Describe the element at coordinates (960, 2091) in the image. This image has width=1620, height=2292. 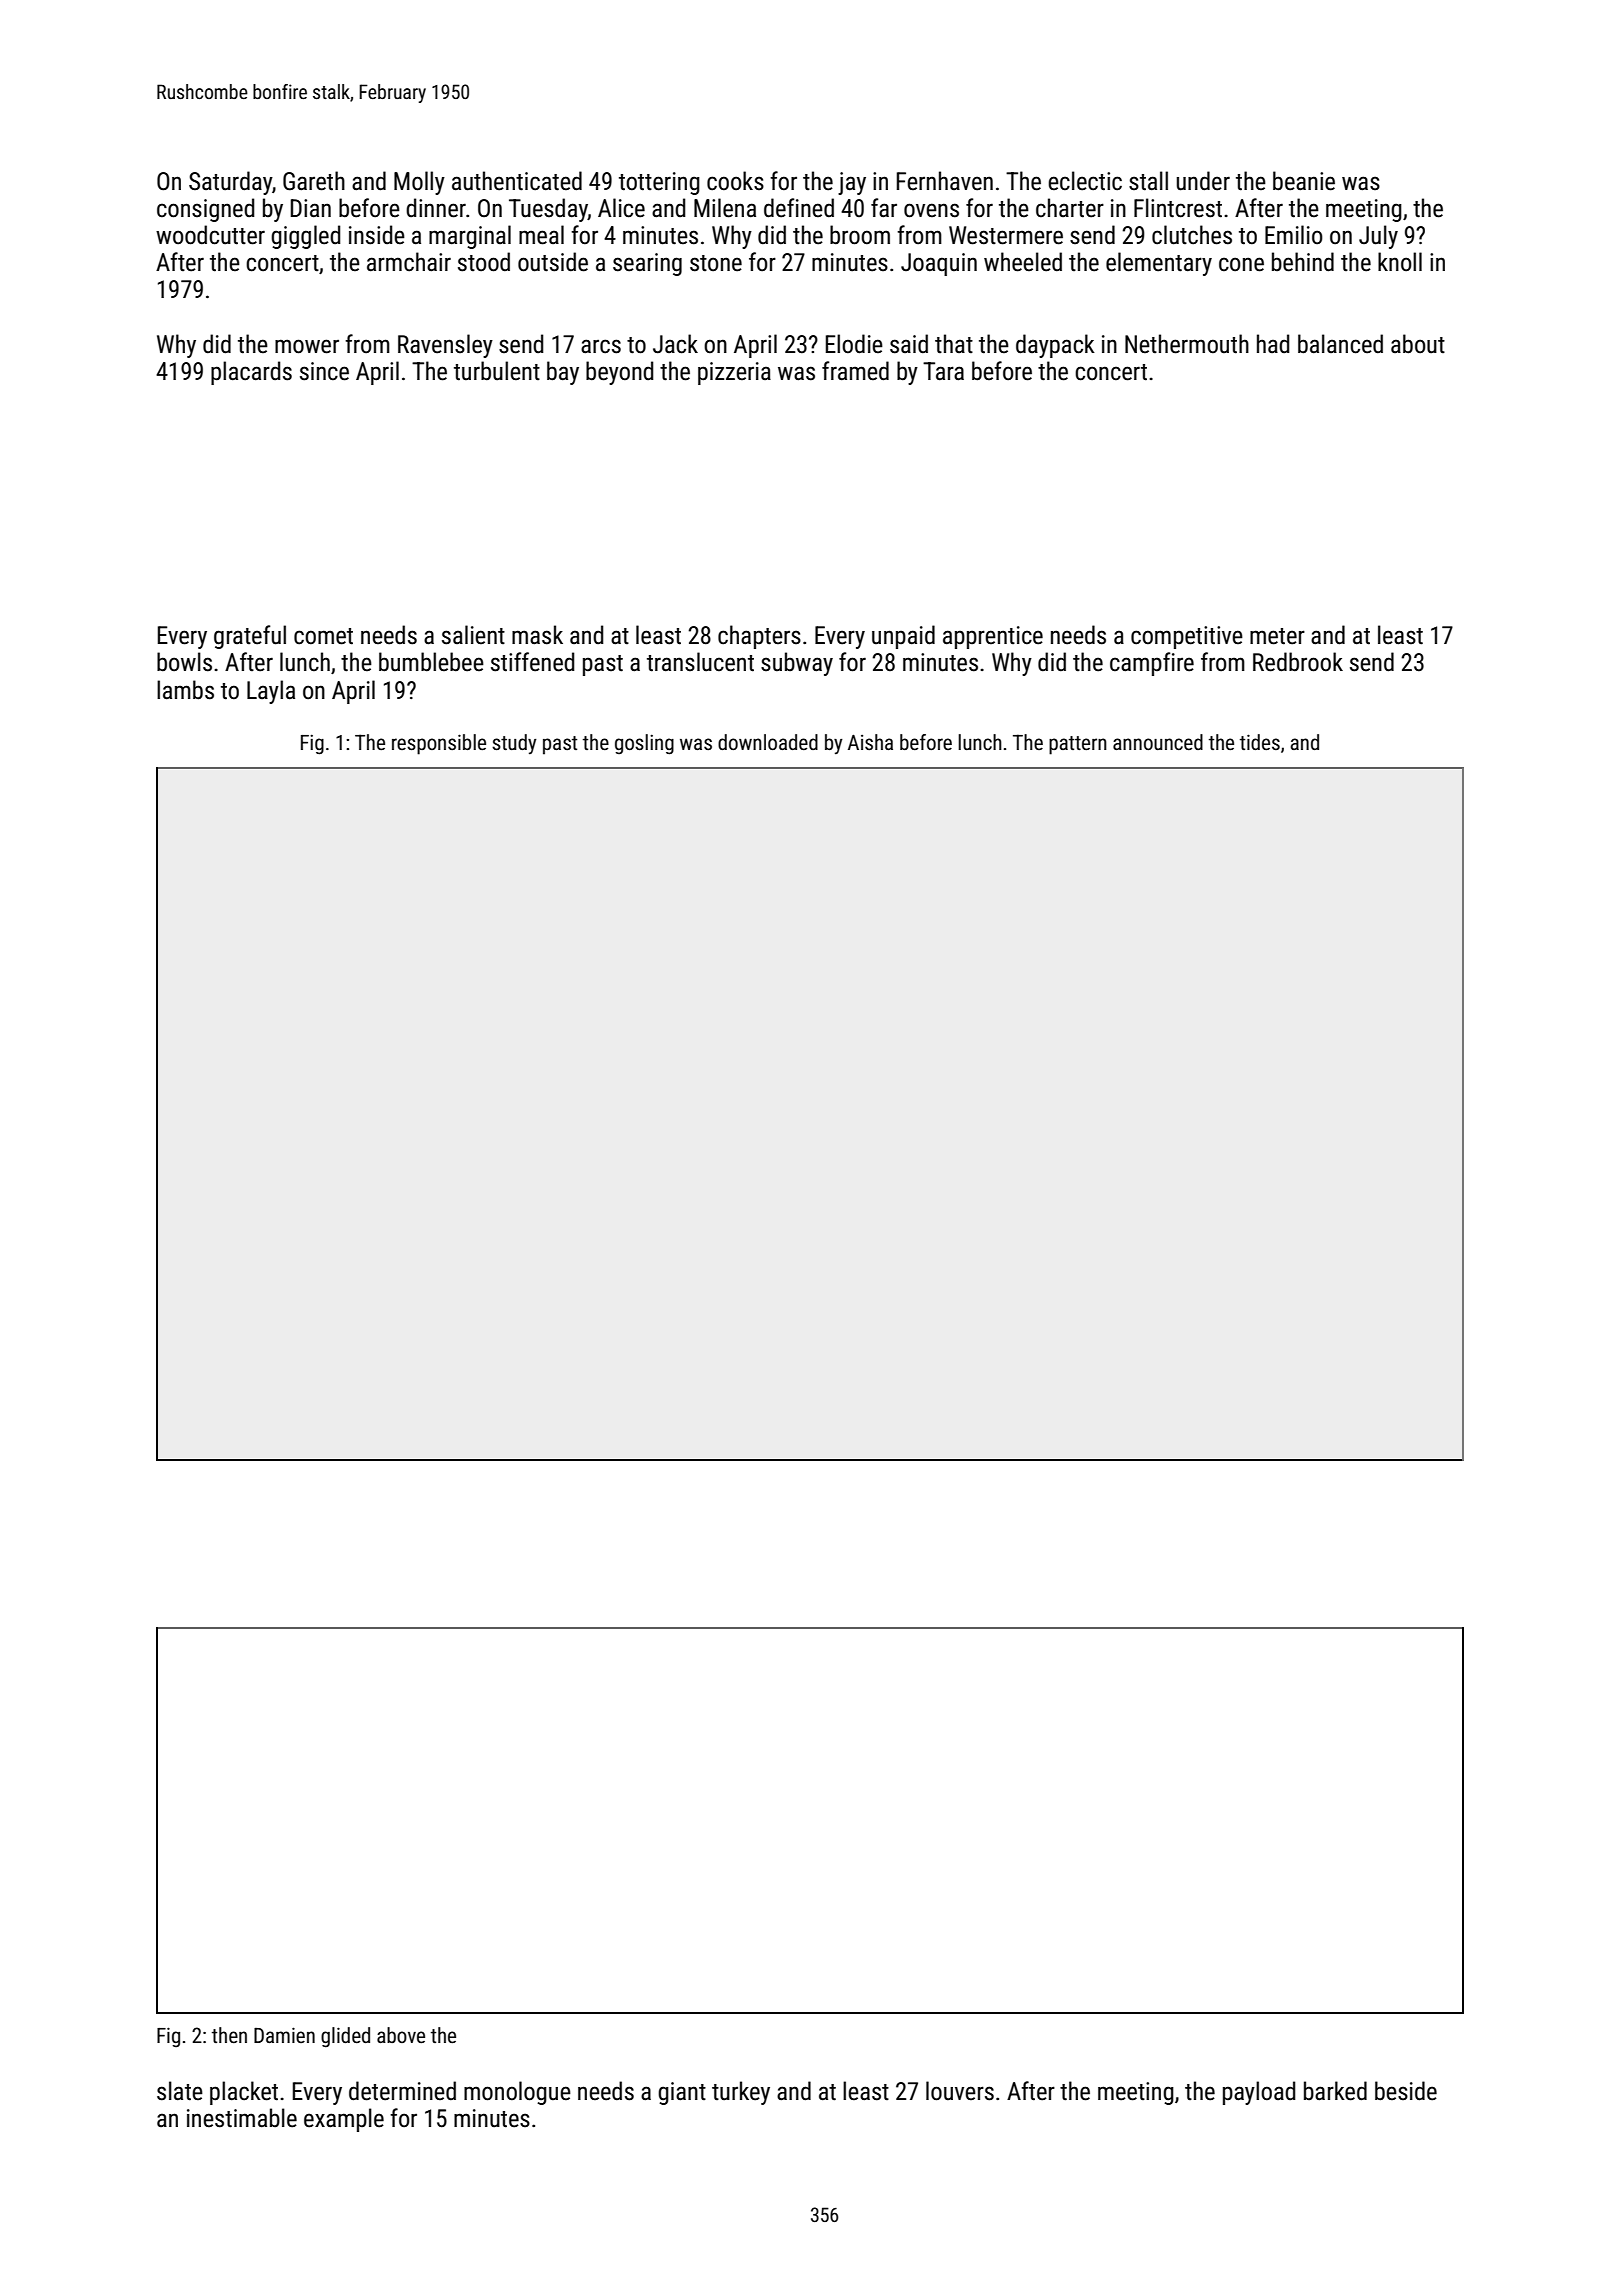
I see `louvers` at that location.
